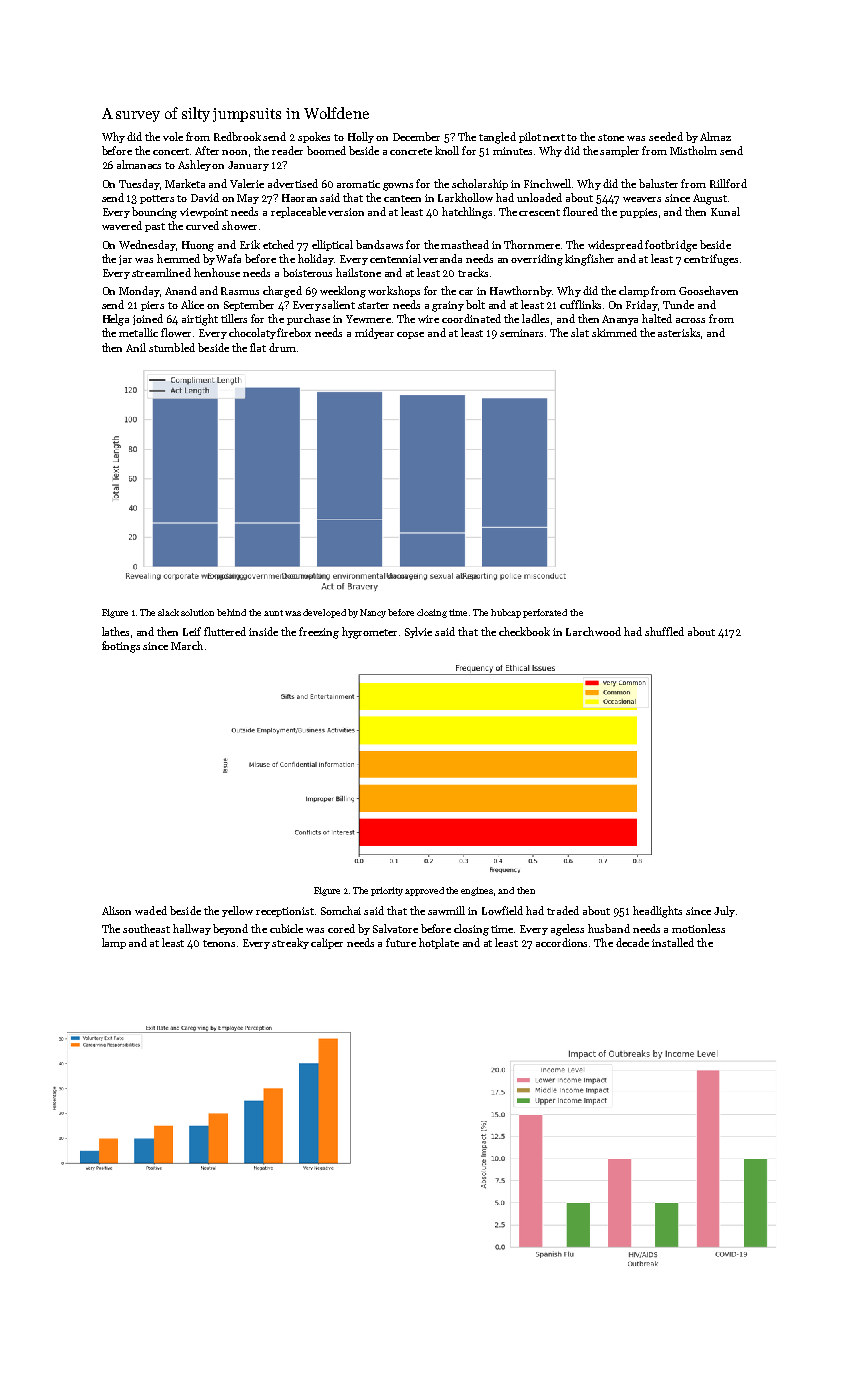  What do you see at coordinates (664, 631) in the screenshot?
I see `shuffled` at bounding box center [664, 631].
